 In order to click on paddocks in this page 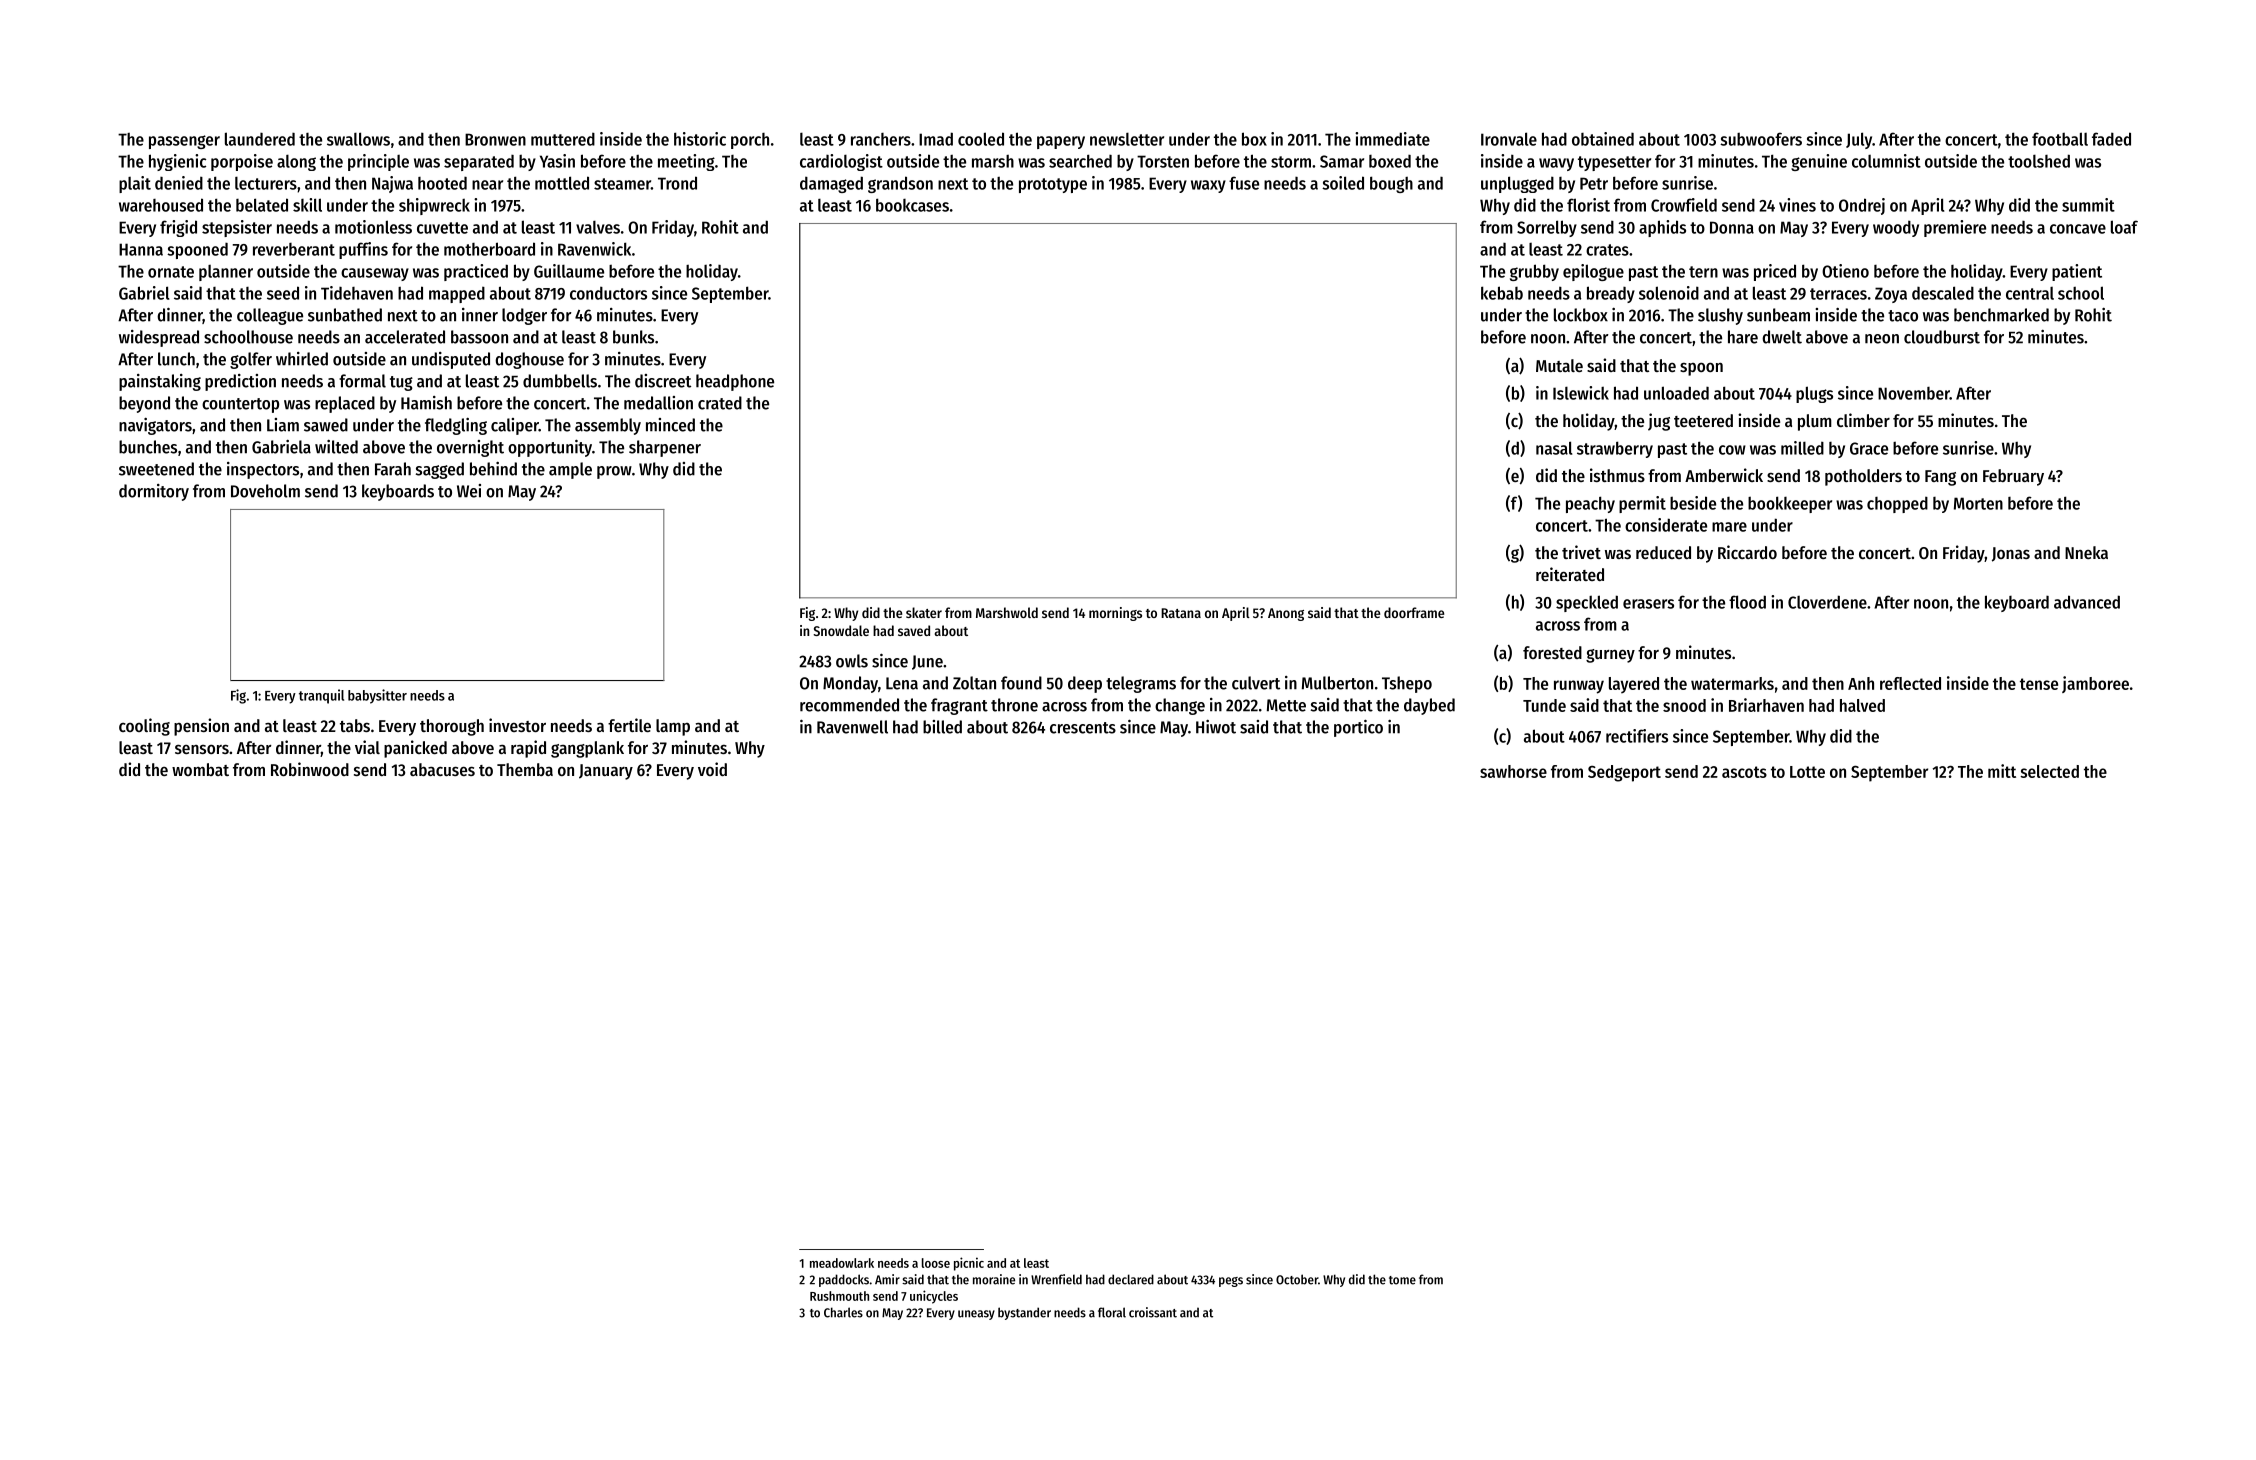, I will do `click(844, 1280)`.
